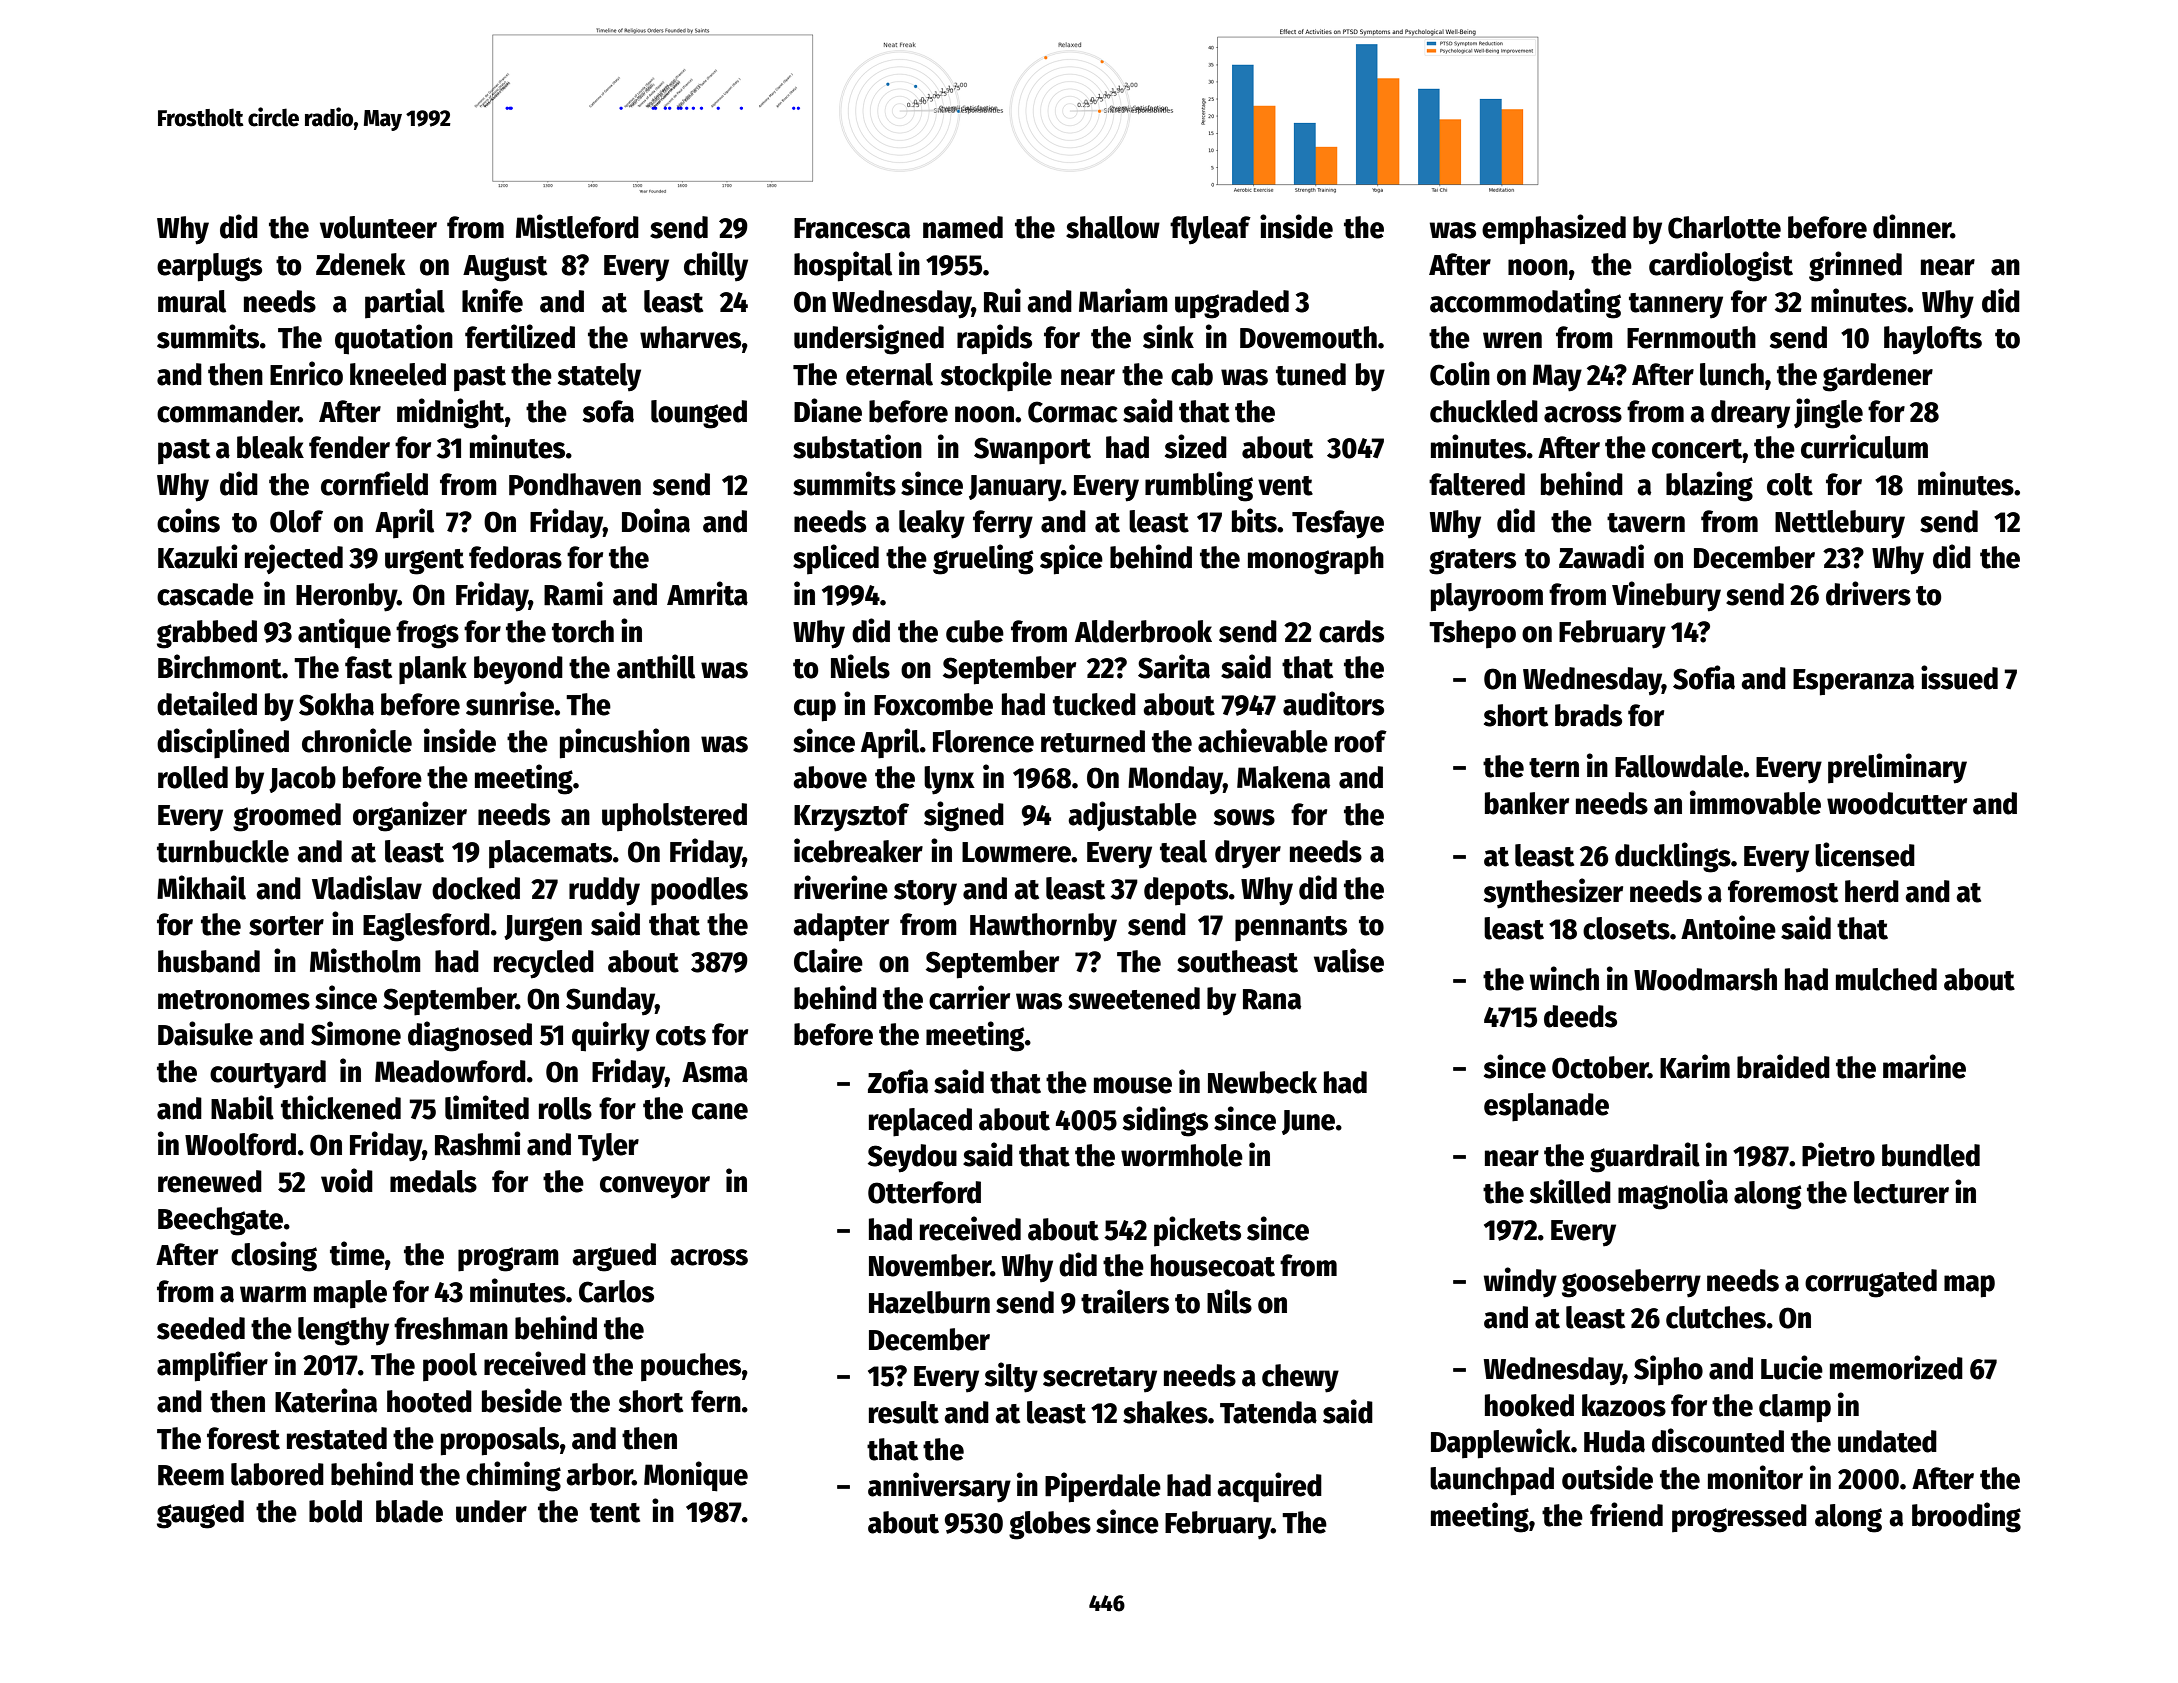 This image has width=2178, height=1683. What do you see at coordinates (1868, 593) in the image?
I see `drivers` at bounding box center [1868, 593].
